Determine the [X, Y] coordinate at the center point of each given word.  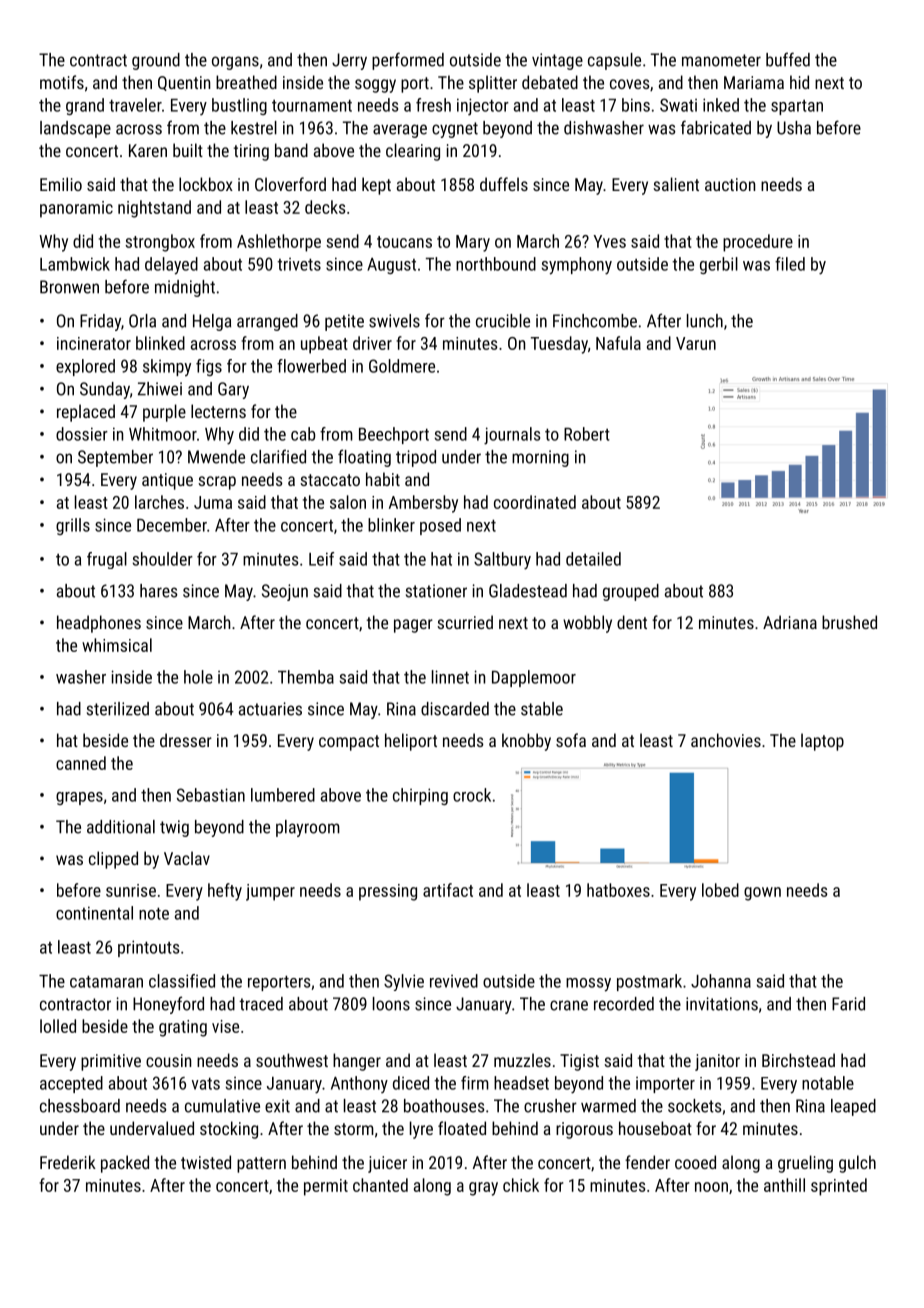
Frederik [68, 1162]
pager [413, 626]
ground [156, 61]
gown [762, 894]
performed [408, 61]
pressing [388, 892]
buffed [788, 59]
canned [81, 763]
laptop [822, 742]
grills [73, 526]
